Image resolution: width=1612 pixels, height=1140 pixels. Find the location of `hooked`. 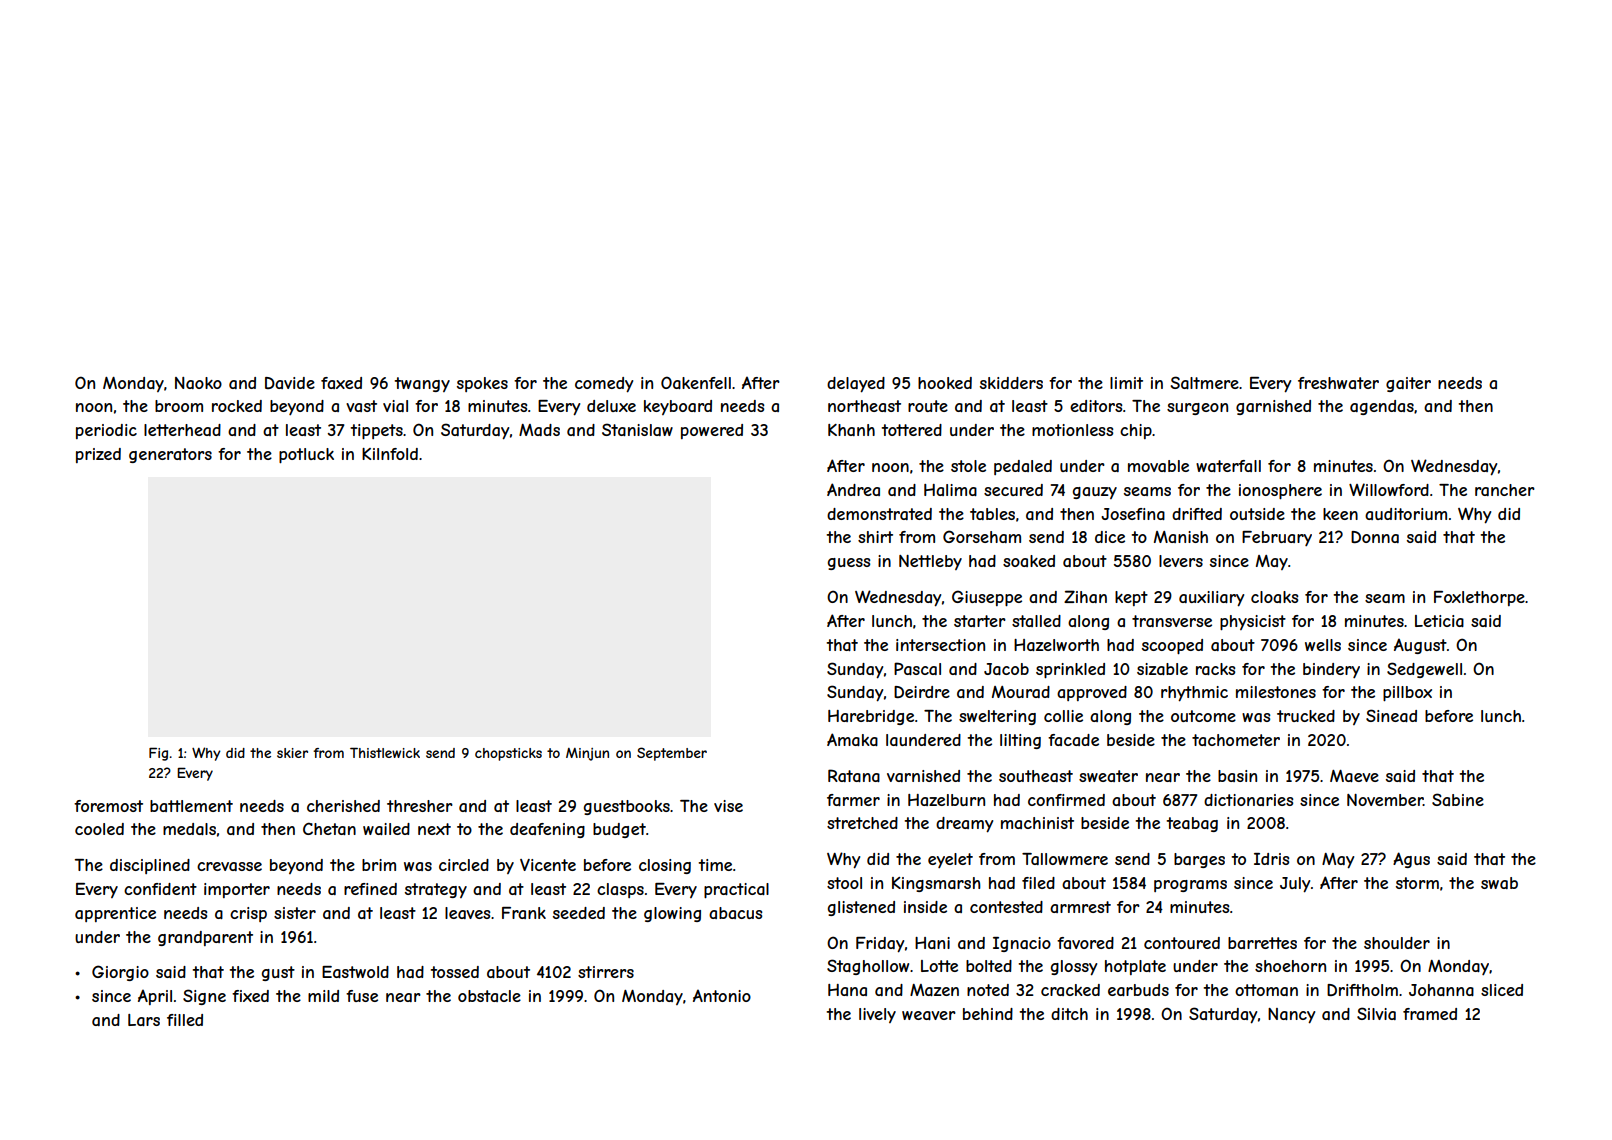

hooked is located at coordinates (945, 383).
